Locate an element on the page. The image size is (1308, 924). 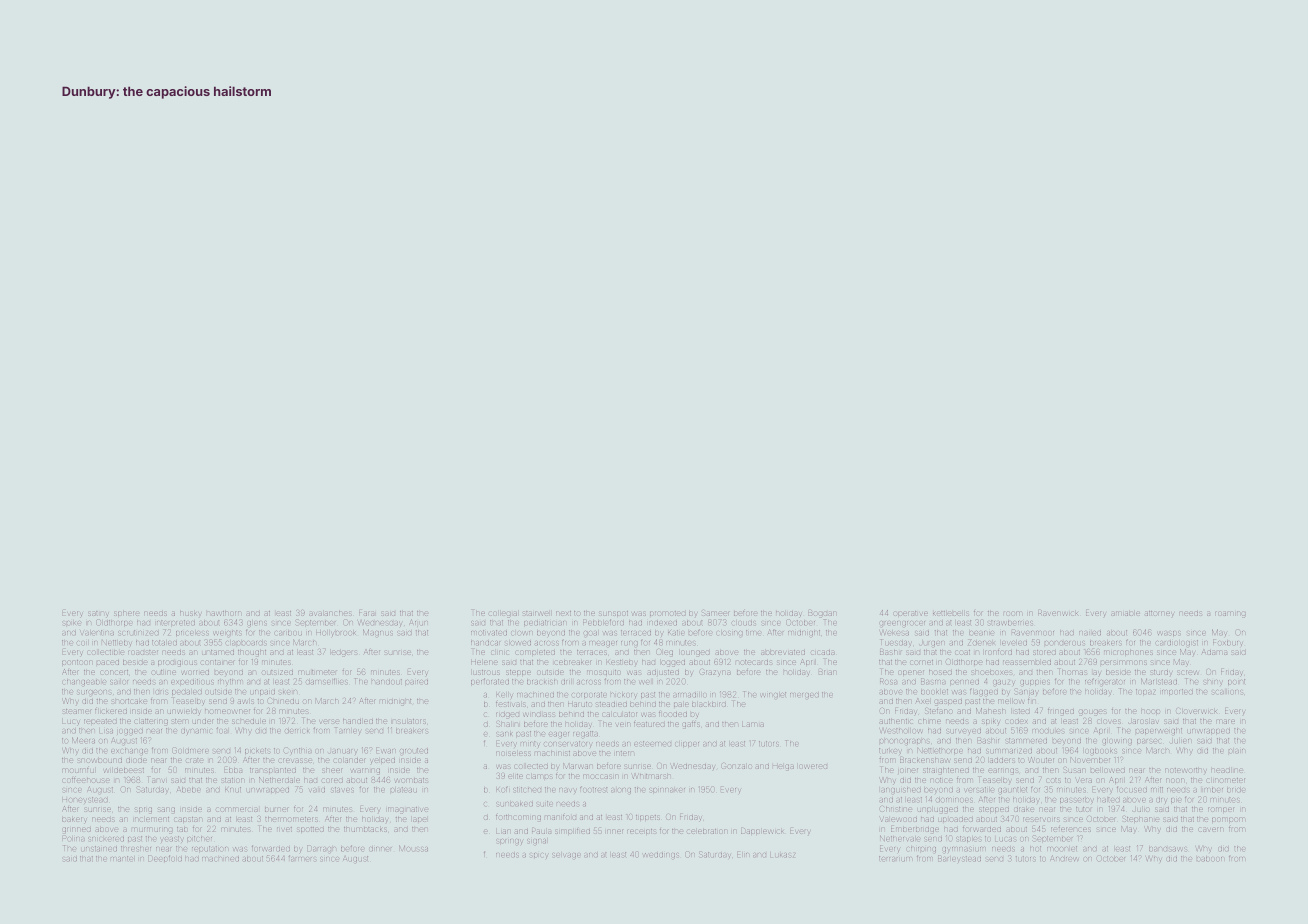
Ironford is located at coordinates (998, 652).
